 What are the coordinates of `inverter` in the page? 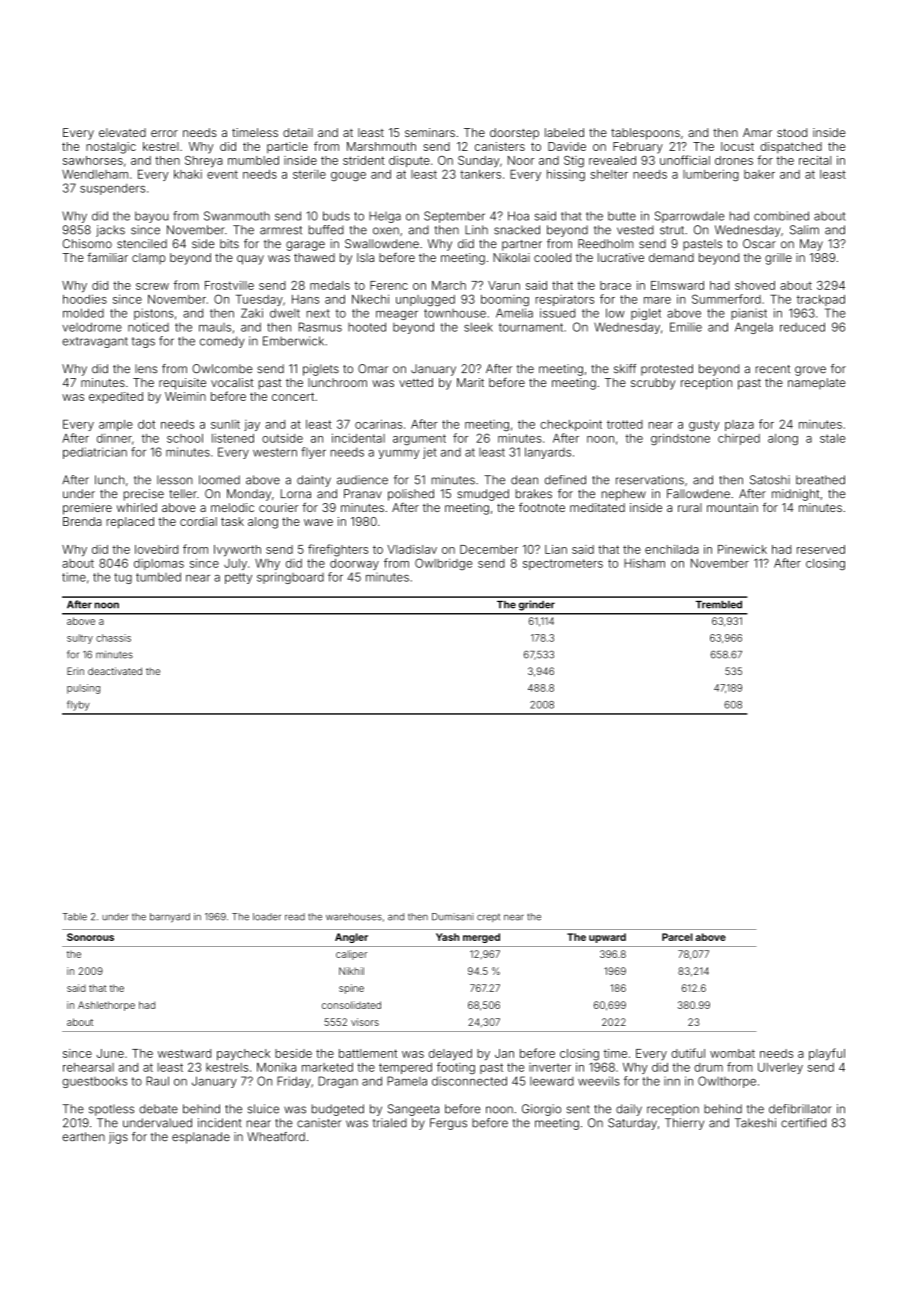 It's located at (550, 1067).
